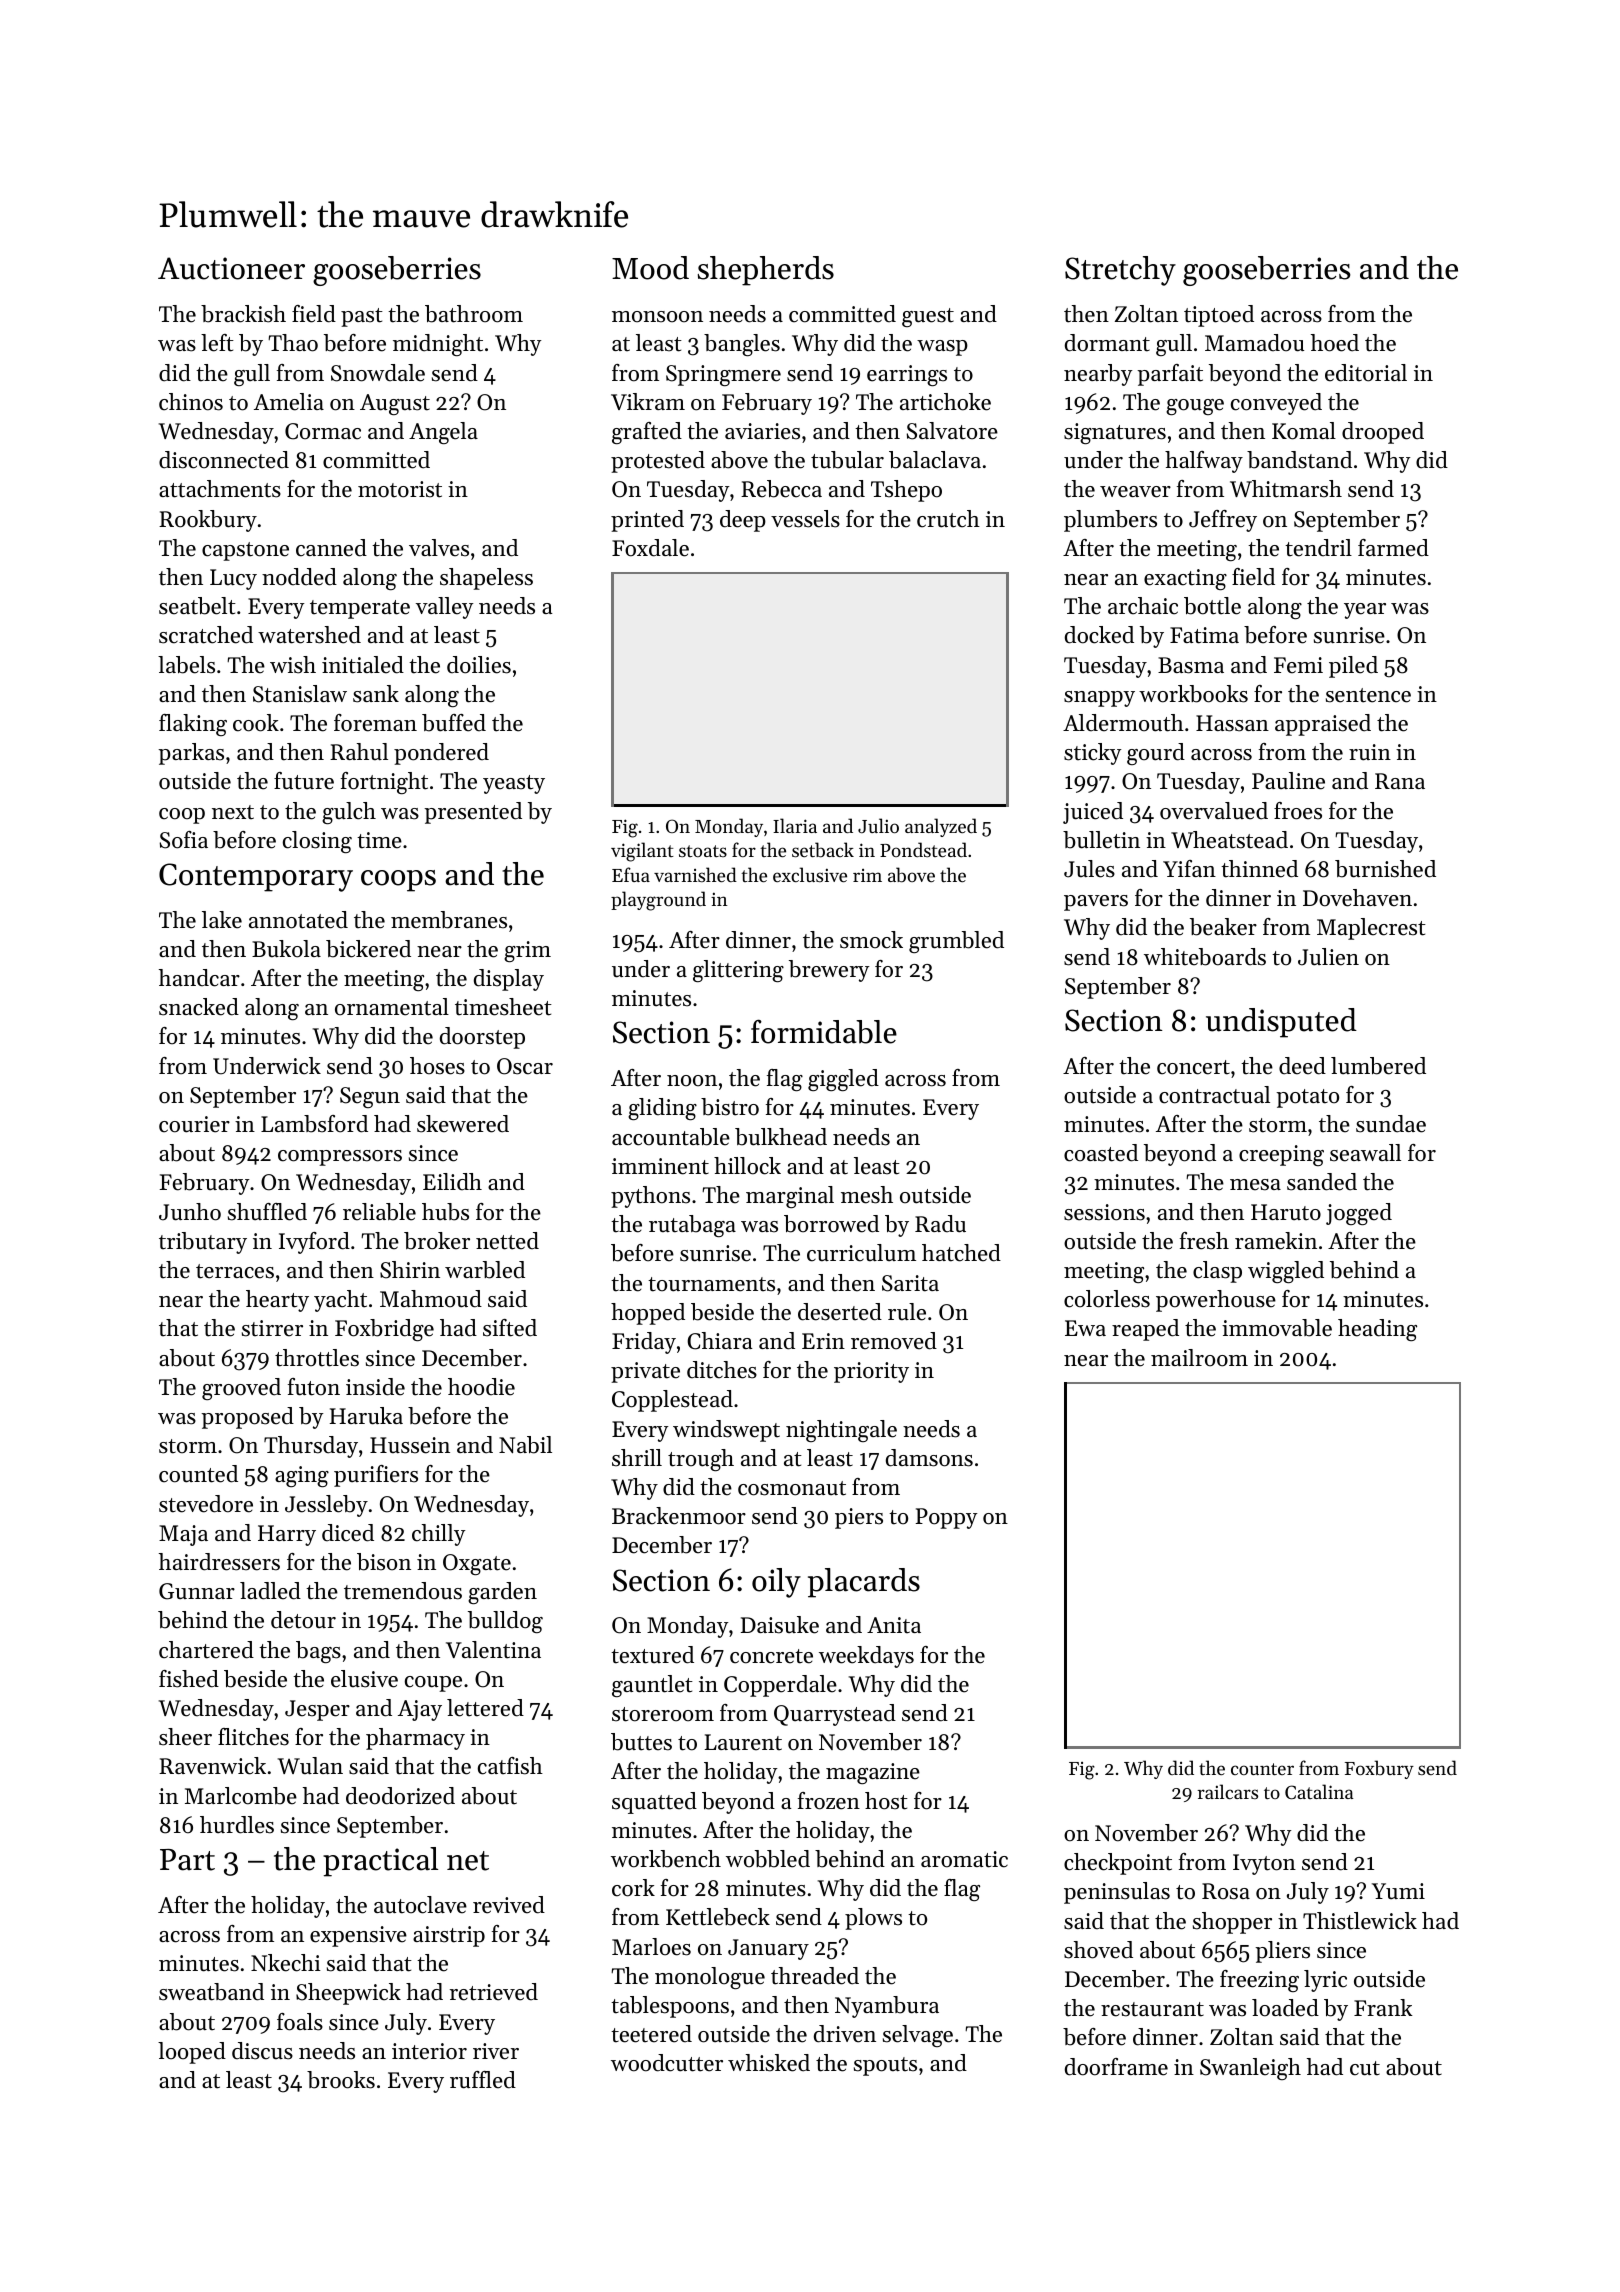 This page has width=1620, height=2292. I want to click on immovable, so click(1277, 1328).
